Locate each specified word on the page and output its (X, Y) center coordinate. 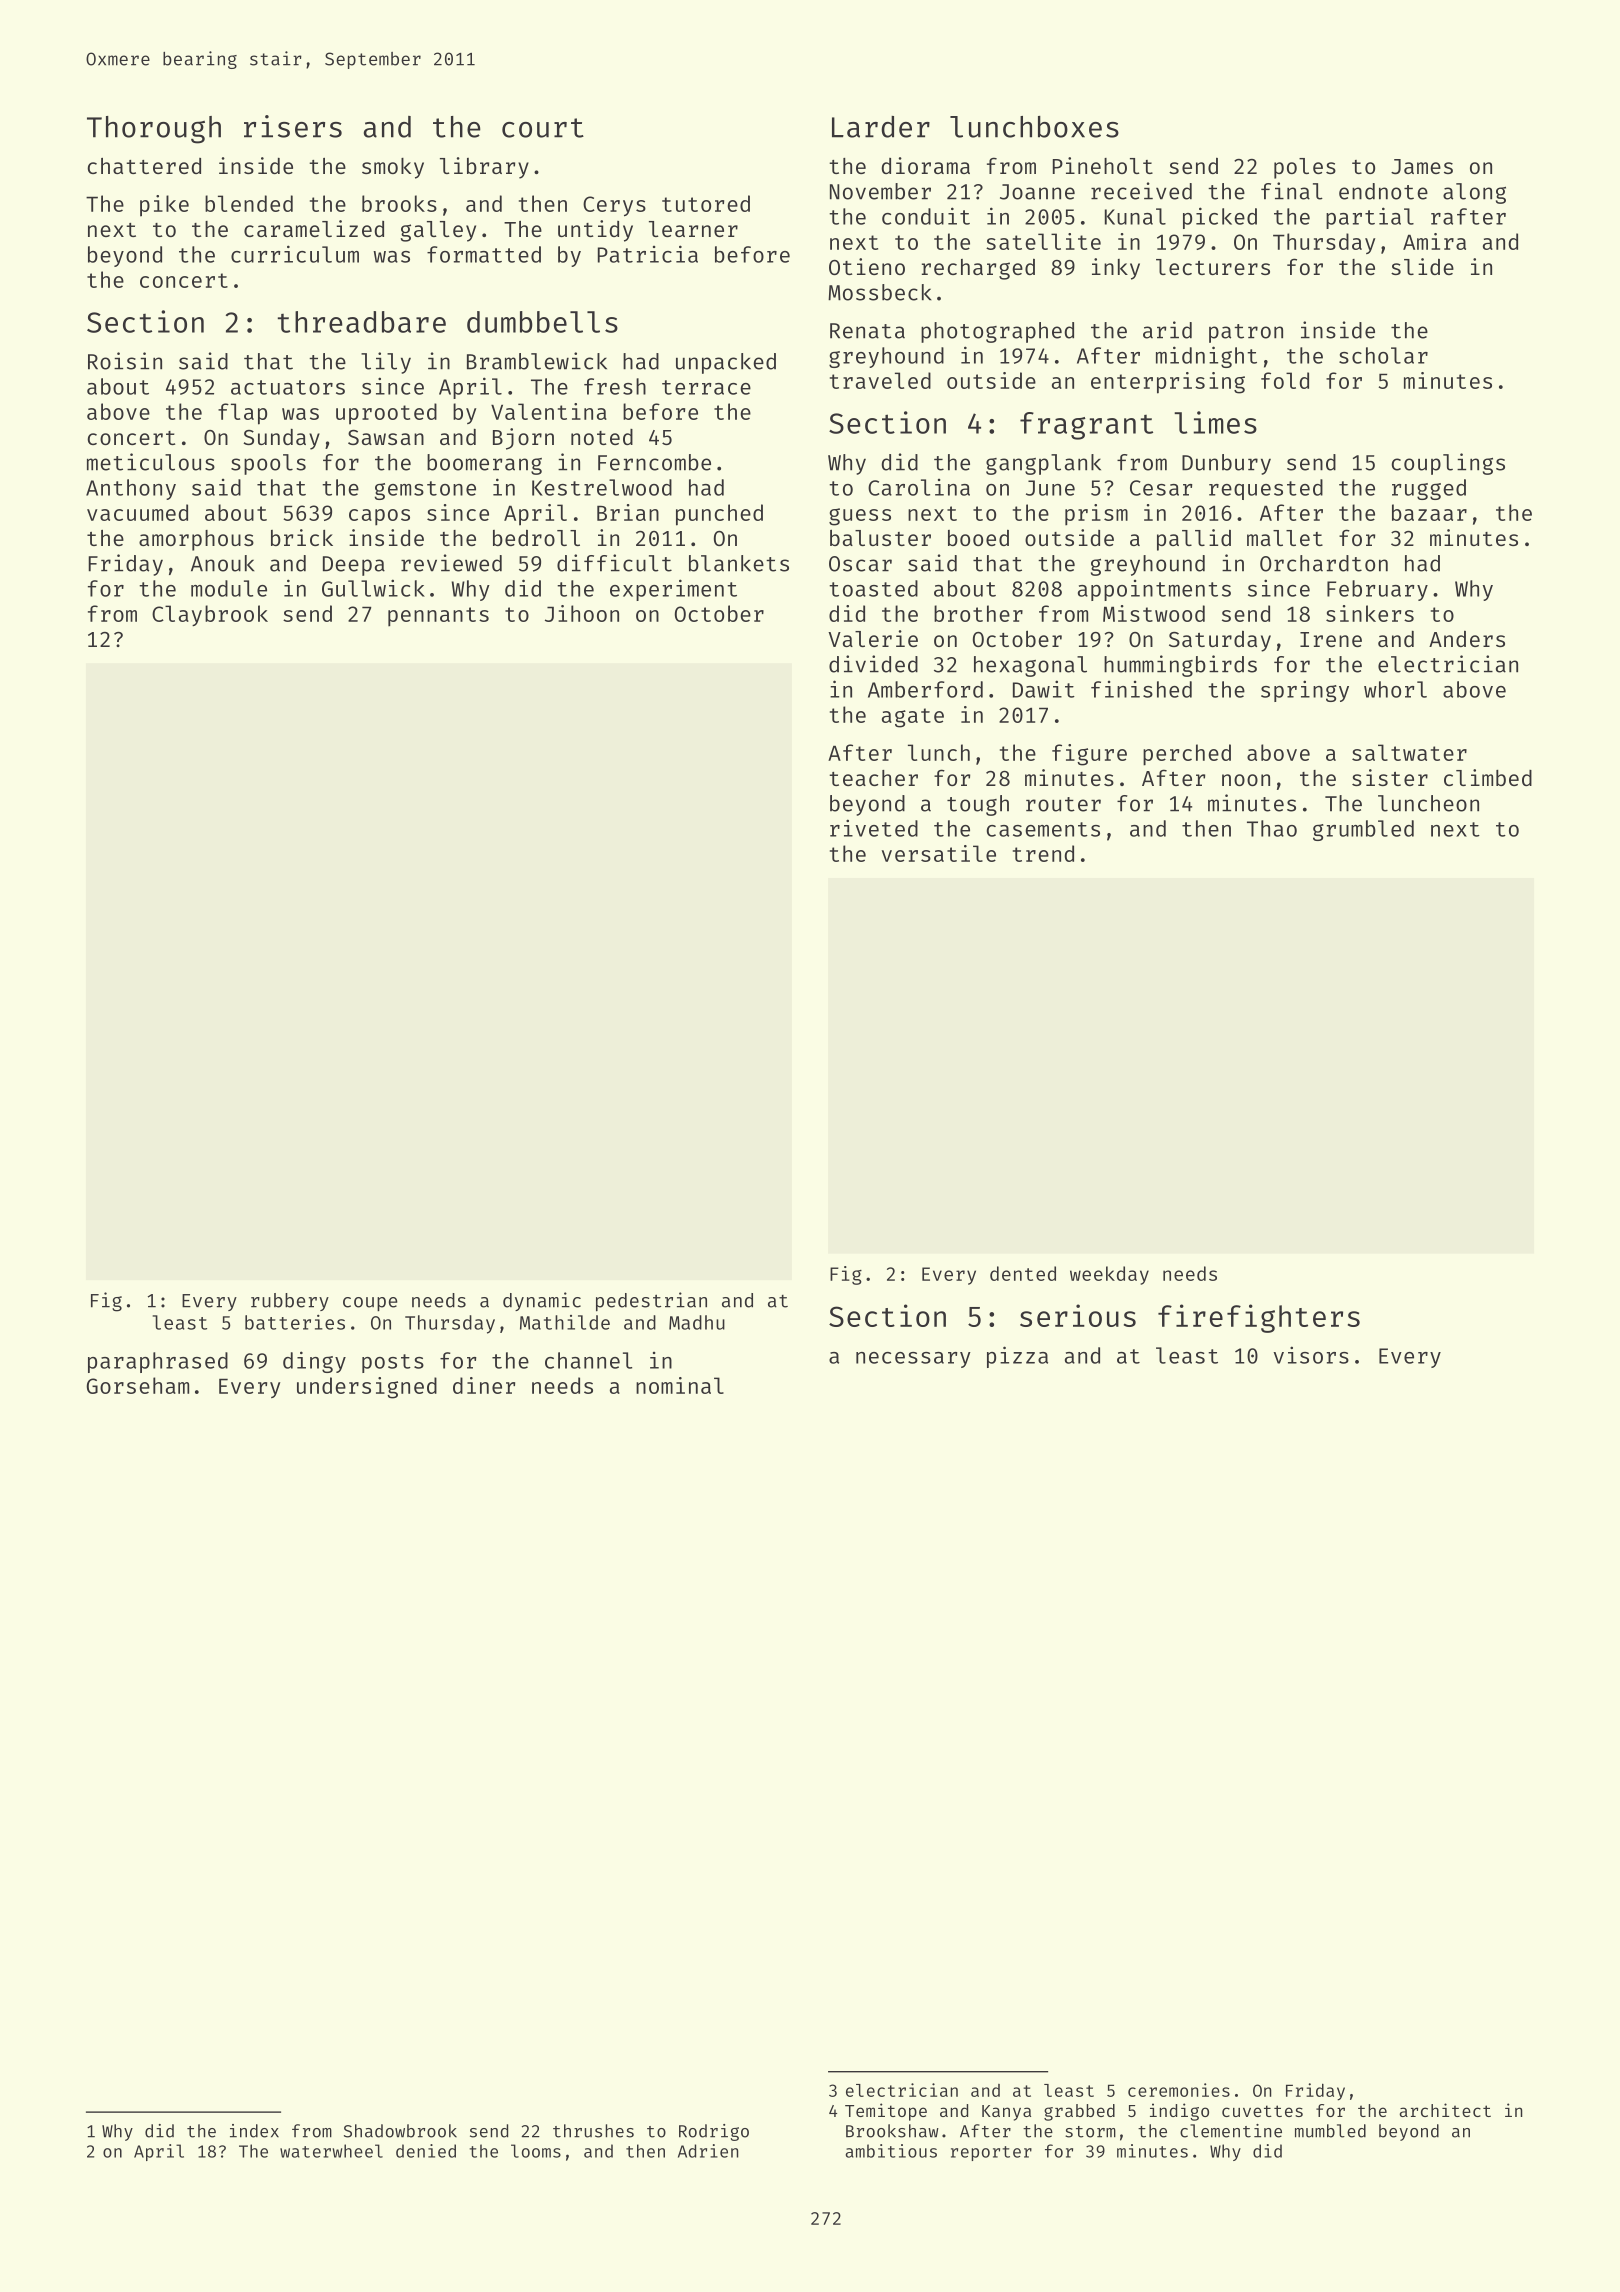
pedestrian (651, 1301)
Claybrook (210, 615)
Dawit (1044, 689)
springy (1305, 691)
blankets (739, 563)
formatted (484, 254)
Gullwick (373, 588)
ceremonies (1179, 2090)
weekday (1109, 1275)
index (254, 2131)
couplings (1448, 464)
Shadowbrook (400, 2131)
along (1474, 193)
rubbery (290, 1302)
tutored (706, 203)
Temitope (886, 2112)
